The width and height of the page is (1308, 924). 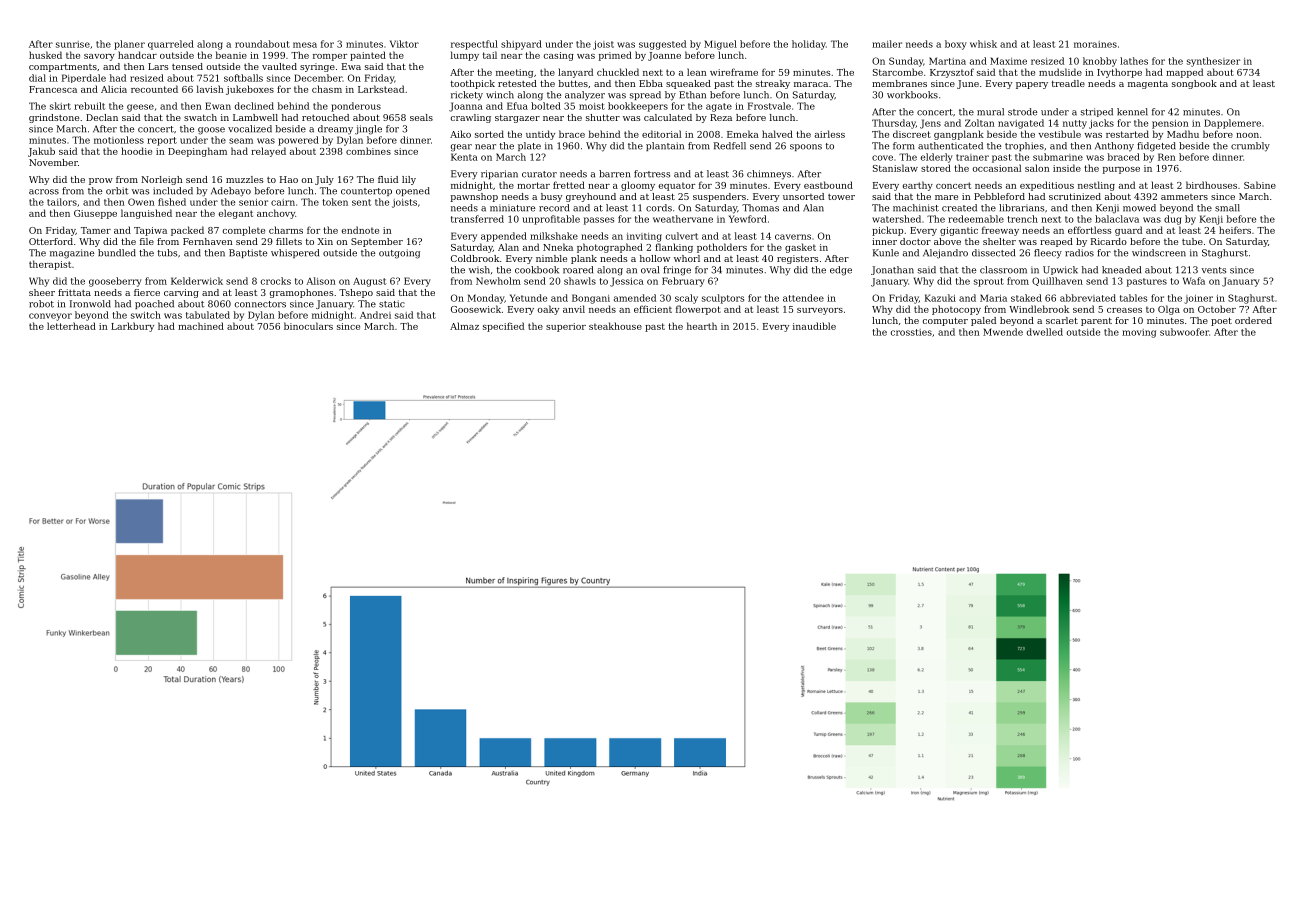 What do you see at coordinates (983, 44) in the page?
I see `whisk` at bounding box center [983, 44].
